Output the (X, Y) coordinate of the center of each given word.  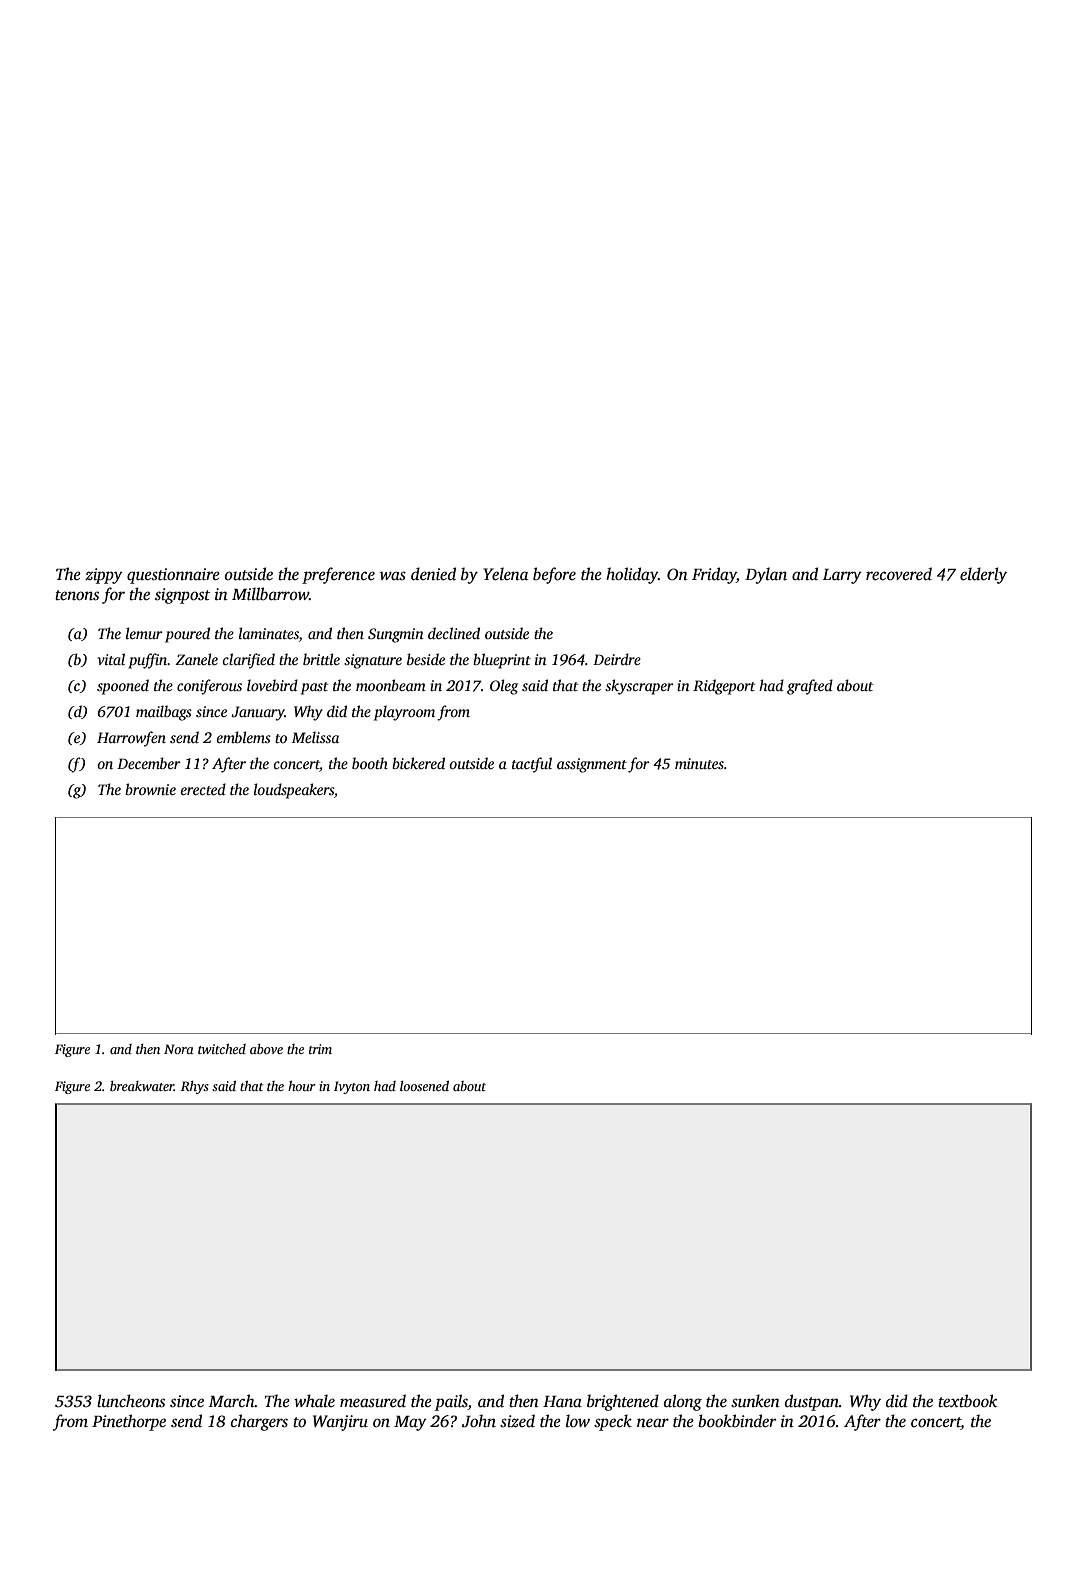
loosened (424, 1086)
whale (314, 1401)
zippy (104, 576)
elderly (983, 575)
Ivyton (352, 1087)
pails (451, 1402)
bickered (418, 763)
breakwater (142, 1086)
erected (203, 789)
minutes (699, 763)
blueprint (502, 661)
